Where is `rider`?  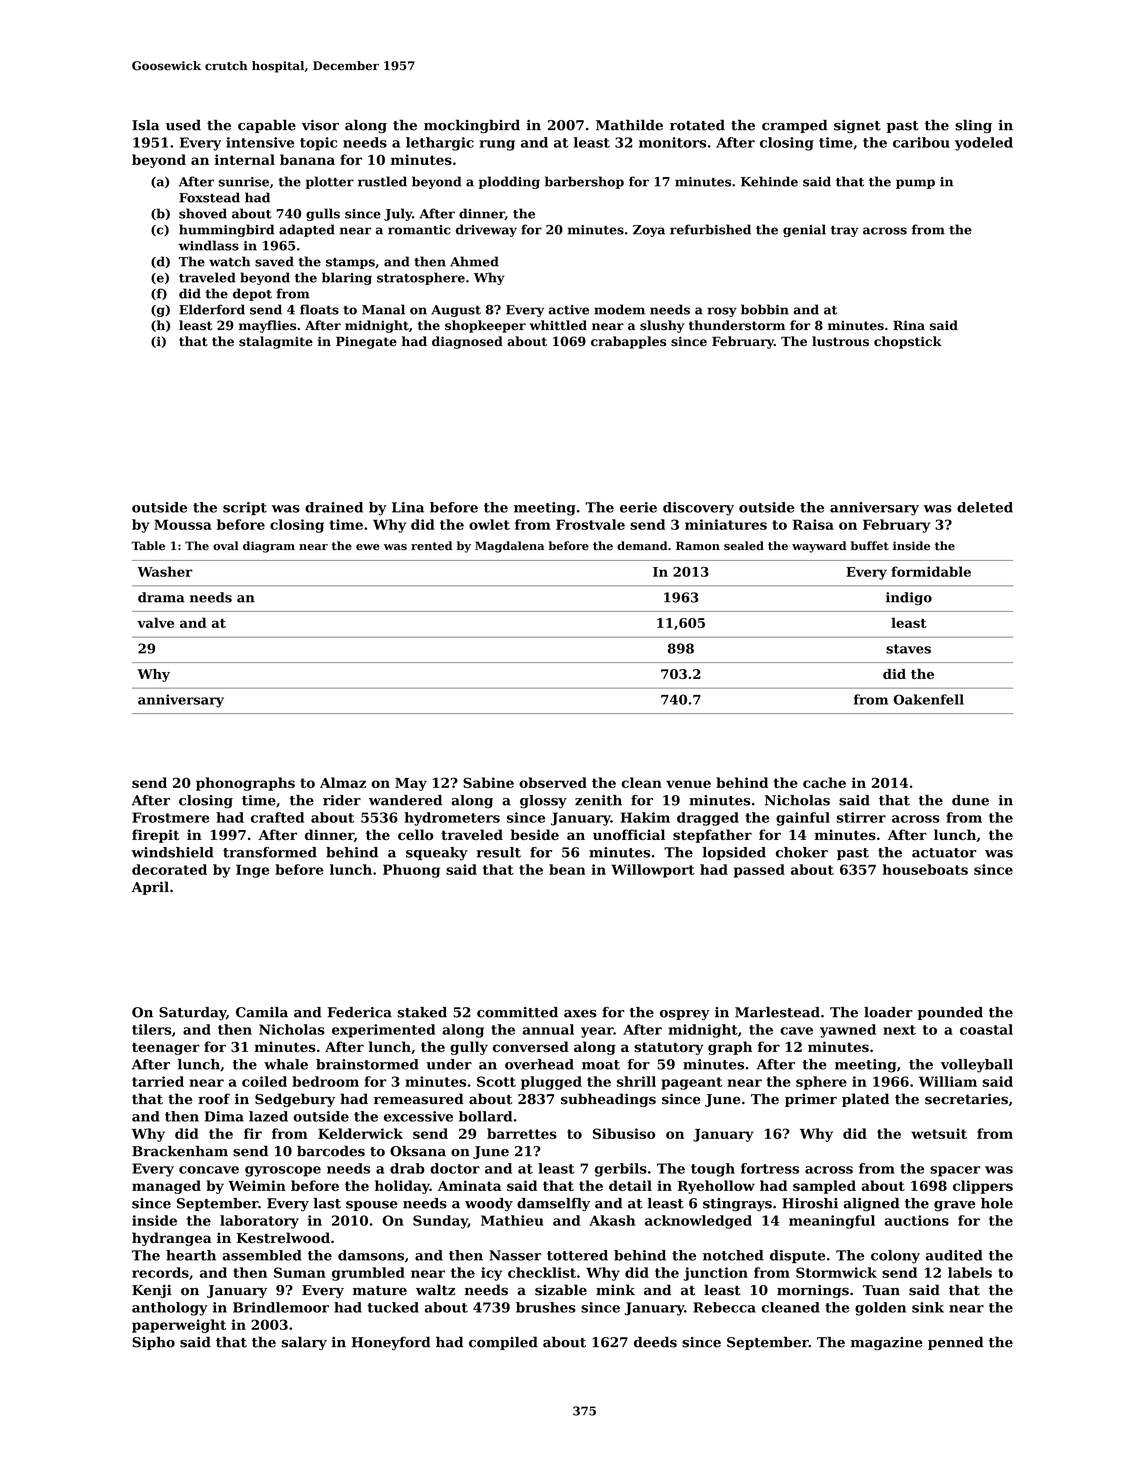
rider is located at coordinates (342, 800).
